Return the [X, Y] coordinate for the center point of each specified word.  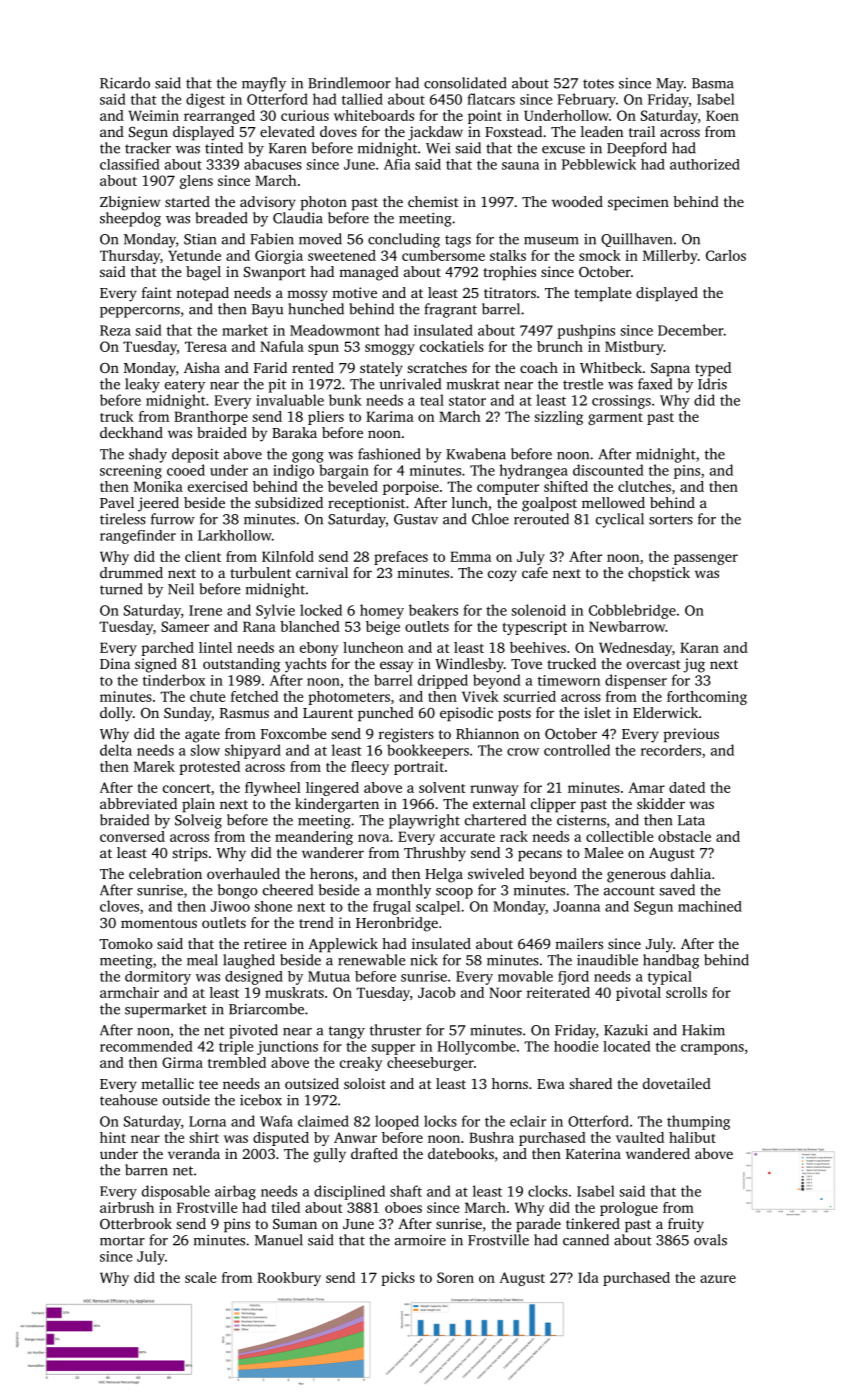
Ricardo [125, 83]
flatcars [491, 99]
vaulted [640, 1137]
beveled [353, 486]
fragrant [450, 310]
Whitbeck [611, 367]
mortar [122, 1241]
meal [202, 960]
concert [187, 788]
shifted [566, 486]
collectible [619, 836]
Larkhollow [235, 535]
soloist [365, 1083]
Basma [713, 83]
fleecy [370, 768]
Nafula [282, 346]
